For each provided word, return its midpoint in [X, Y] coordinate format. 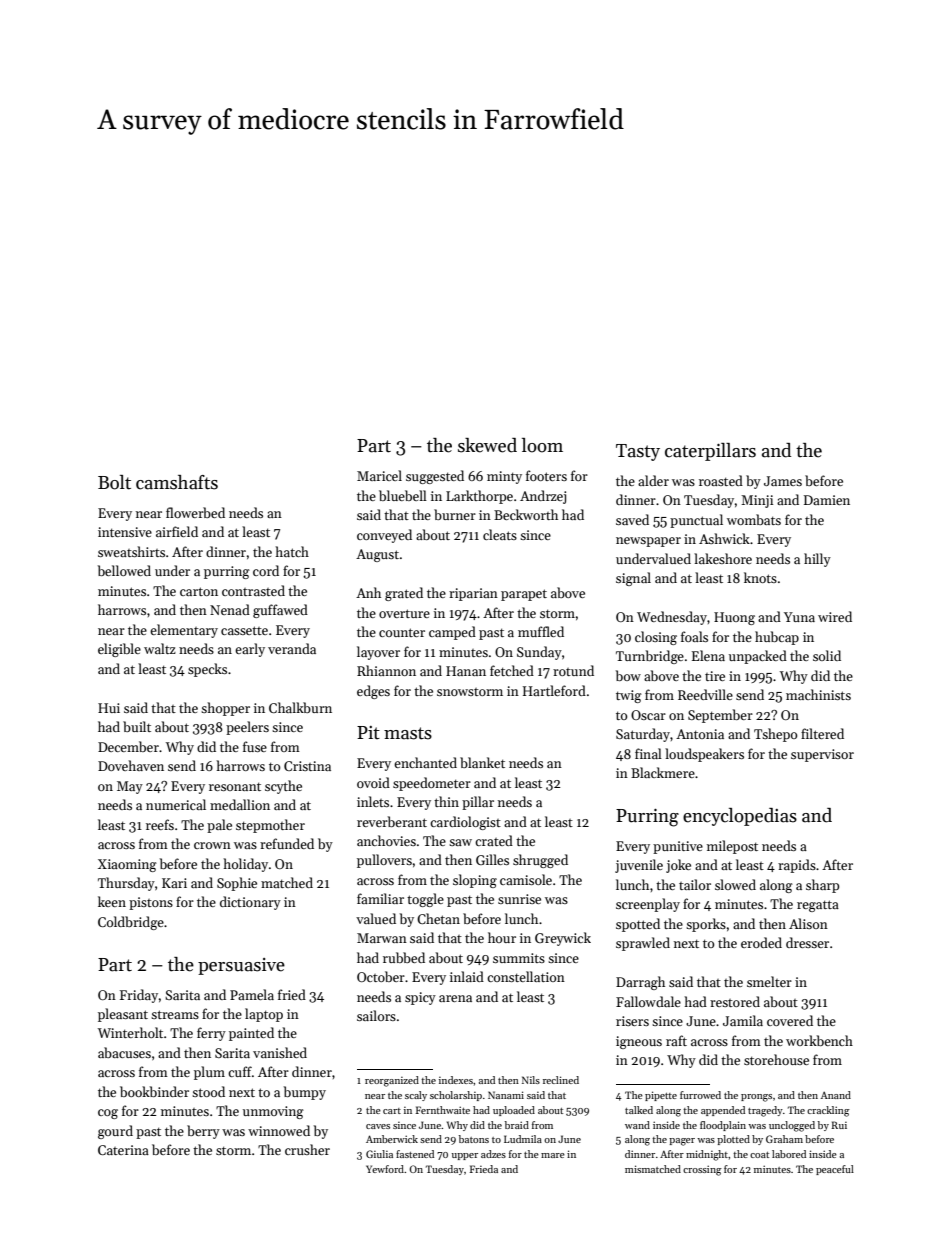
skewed [487, 445]
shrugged [540, 861]
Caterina [123, 1150]
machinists [818, 694]
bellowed [124, 570]
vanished [280, 1052]
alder [653, 480]
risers [632, 1021]
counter [402, 632]
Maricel [379, 475]
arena [455, 998]
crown [212, 845]
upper [465, 1156]
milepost [732, 847]
